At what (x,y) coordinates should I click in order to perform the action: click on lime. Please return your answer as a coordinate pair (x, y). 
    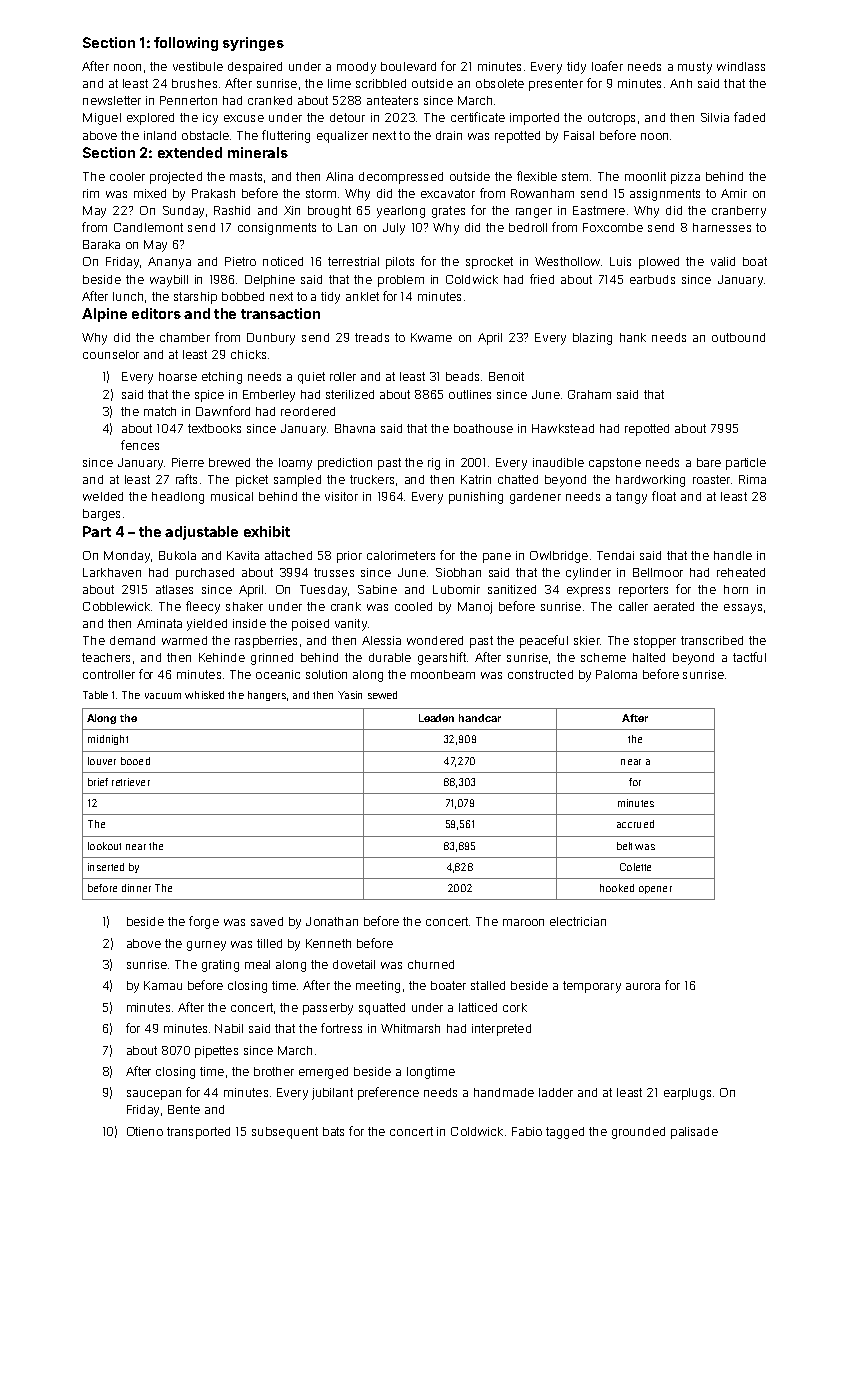
    Looking at the image, I should click on (339, 83).
